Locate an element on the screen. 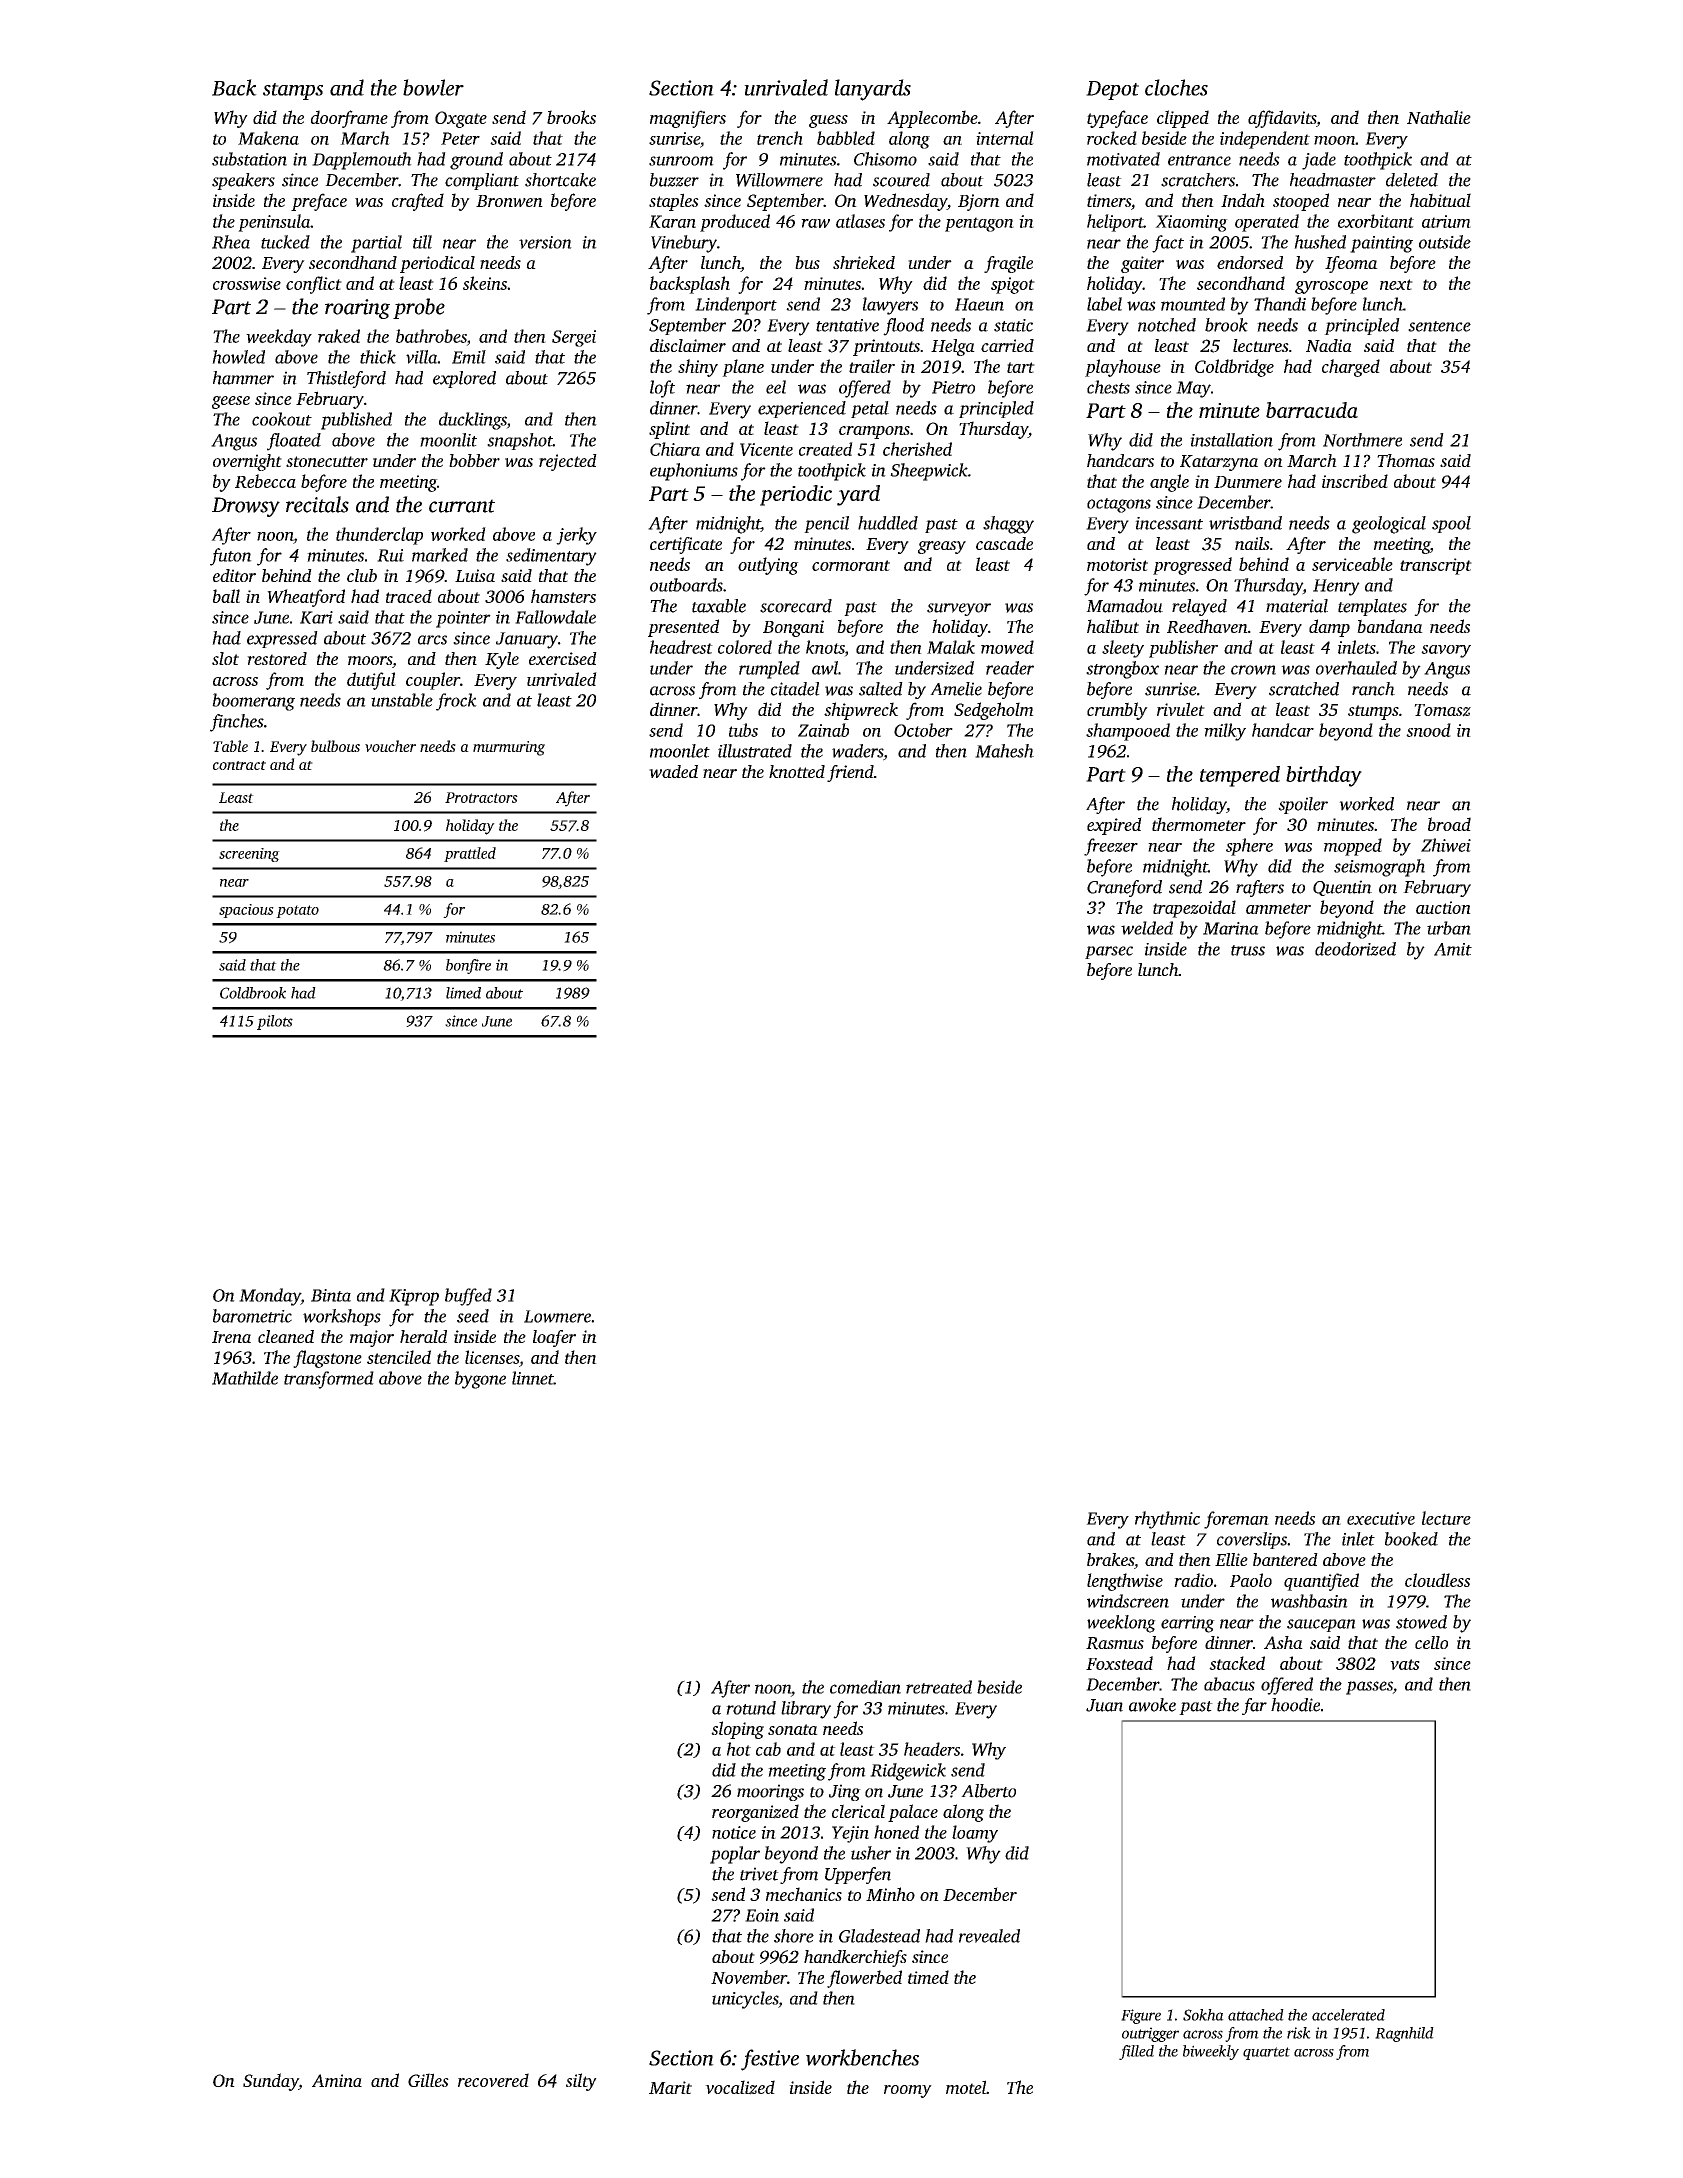 The width and height of the screenshot is (1683, 2178). pilots is located at coordinates (275, 1022).
